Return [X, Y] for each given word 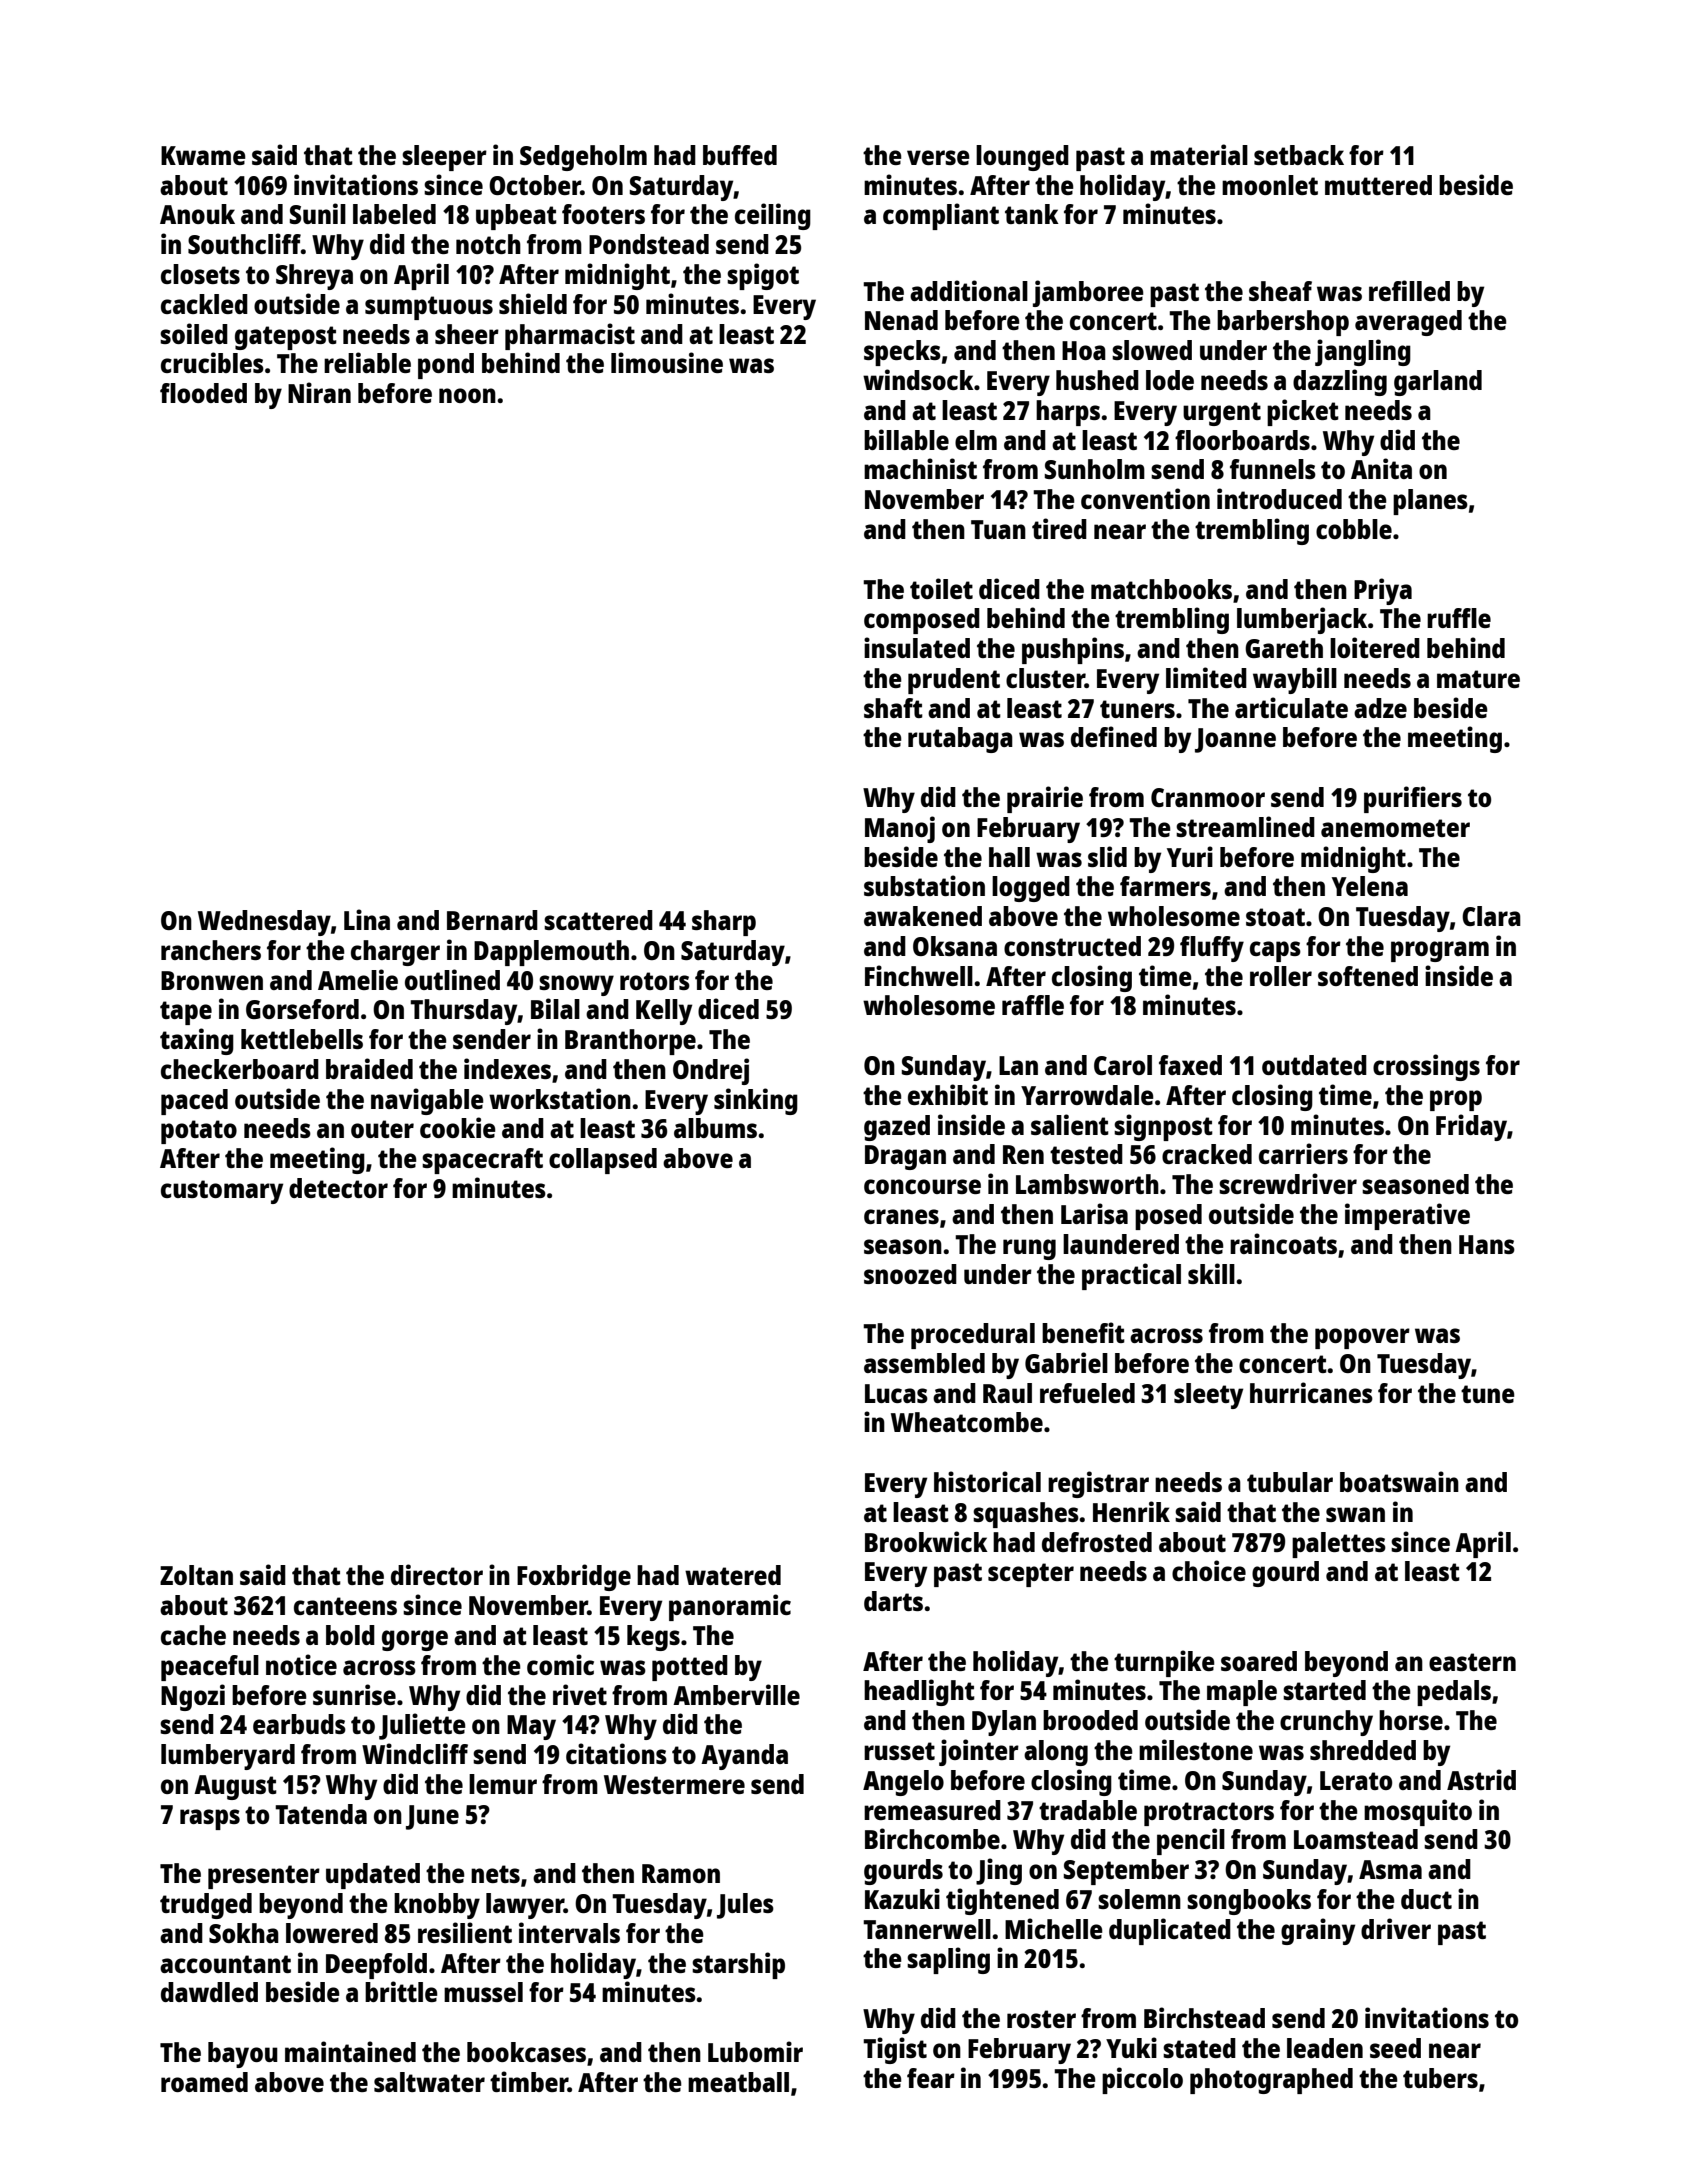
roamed [204, 2082]
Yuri [1190, 856]
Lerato [1356, 1780]
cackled [204, 304]
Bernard [492, 920]
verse [938, 157]
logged [1031, 889]
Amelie [358, 979]
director [437, 1574]
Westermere [674, 1784]
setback [1299, 155]
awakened [923, 916]
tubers [1440, 2078]
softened [1368, 976]
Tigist [895, 2050]
